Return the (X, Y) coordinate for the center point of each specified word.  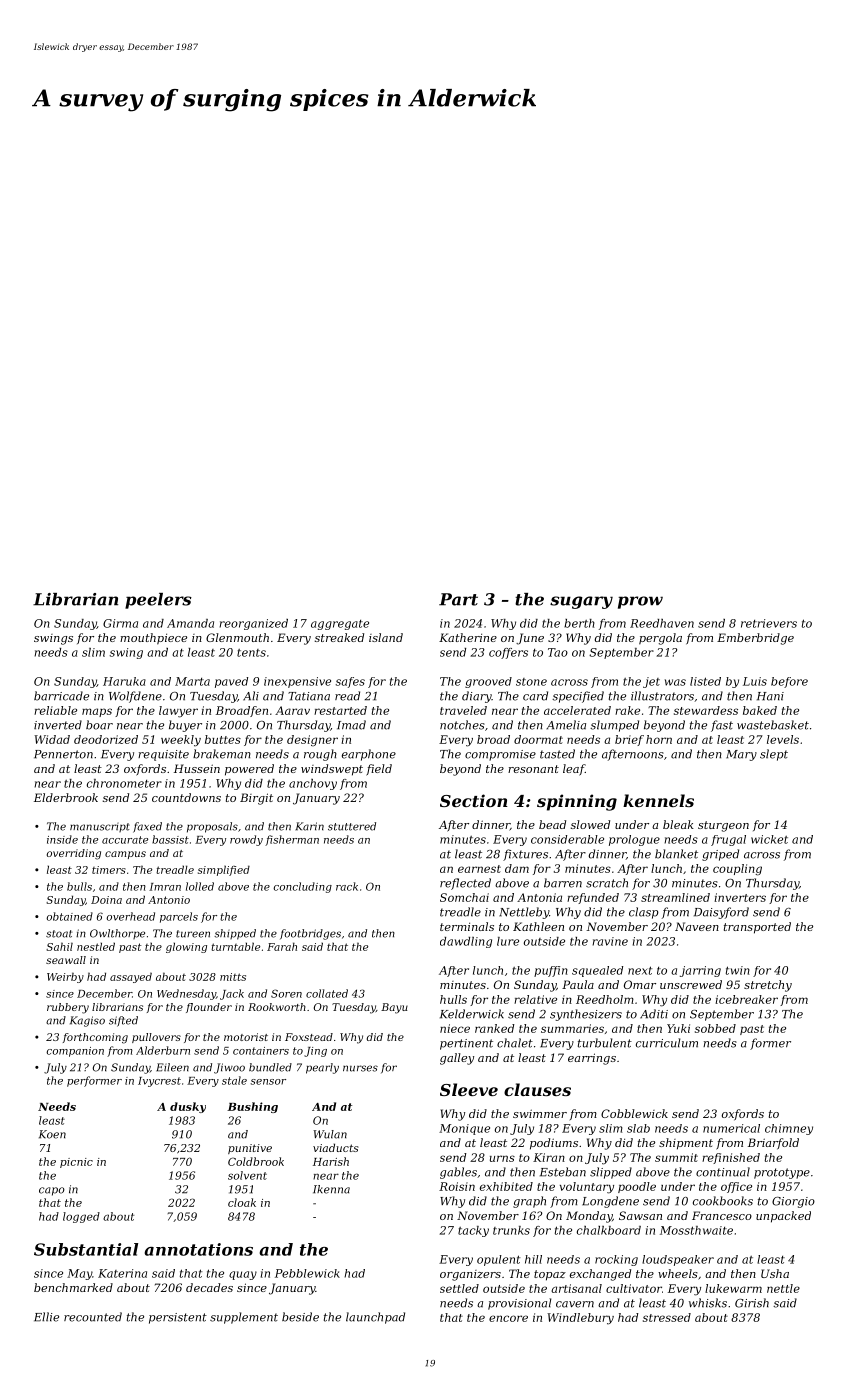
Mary (741, 755)
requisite (163, 755)
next (640, 970)
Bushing (252, 1107)
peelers (158, 601)
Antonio (169, 900)
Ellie (46, 1317)
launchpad (375, 1318)
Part (458, 599)
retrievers (769, 623)
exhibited (506, 1186)
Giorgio (793, 1202)
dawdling (466, 942)
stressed (667, 1317)
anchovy (313, 784)
